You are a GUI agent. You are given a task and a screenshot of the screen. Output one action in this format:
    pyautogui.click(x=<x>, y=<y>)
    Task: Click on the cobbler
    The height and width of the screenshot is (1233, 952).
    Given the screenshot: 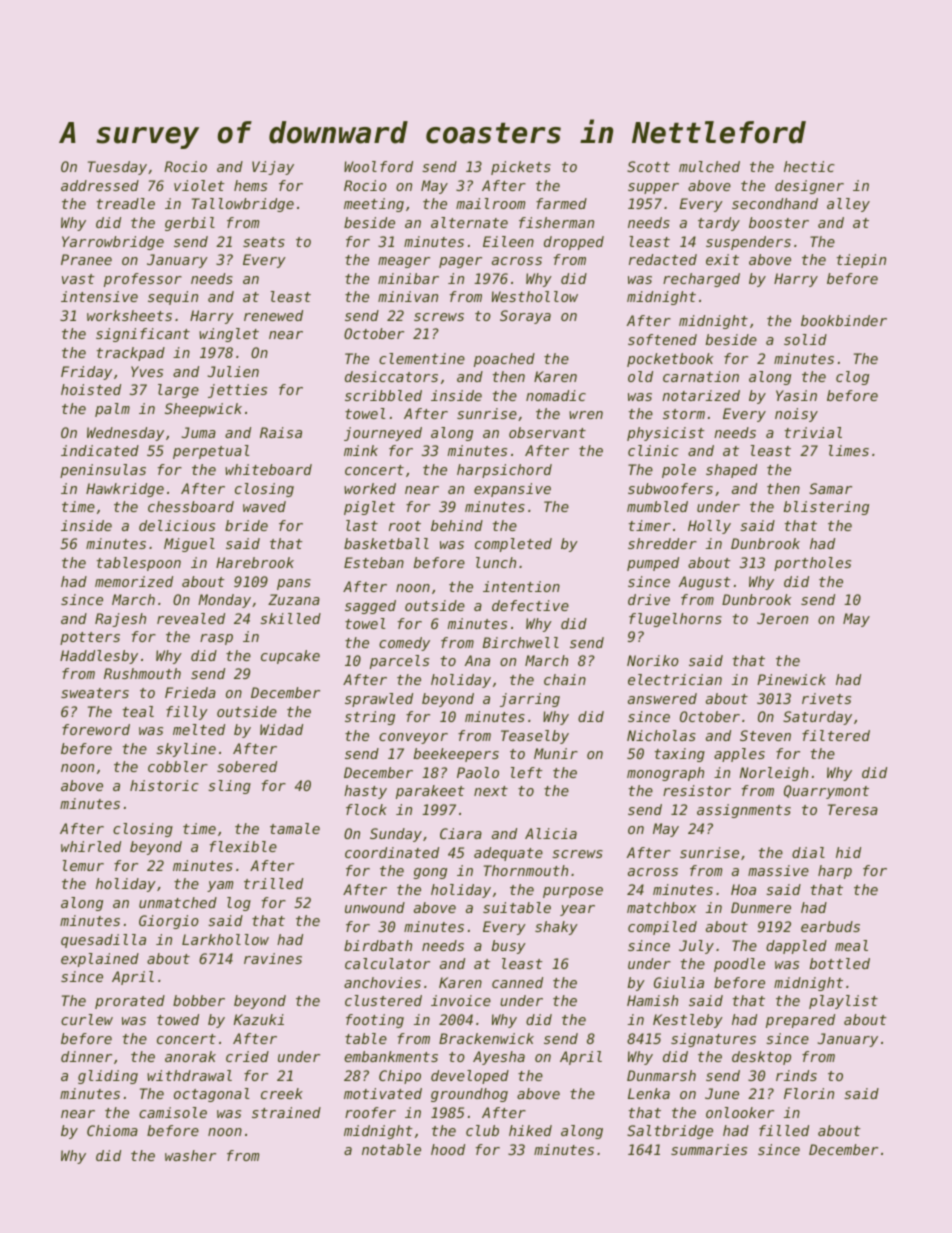 What is the action you would take?
    pyautogui.click(x=178, y=766)
